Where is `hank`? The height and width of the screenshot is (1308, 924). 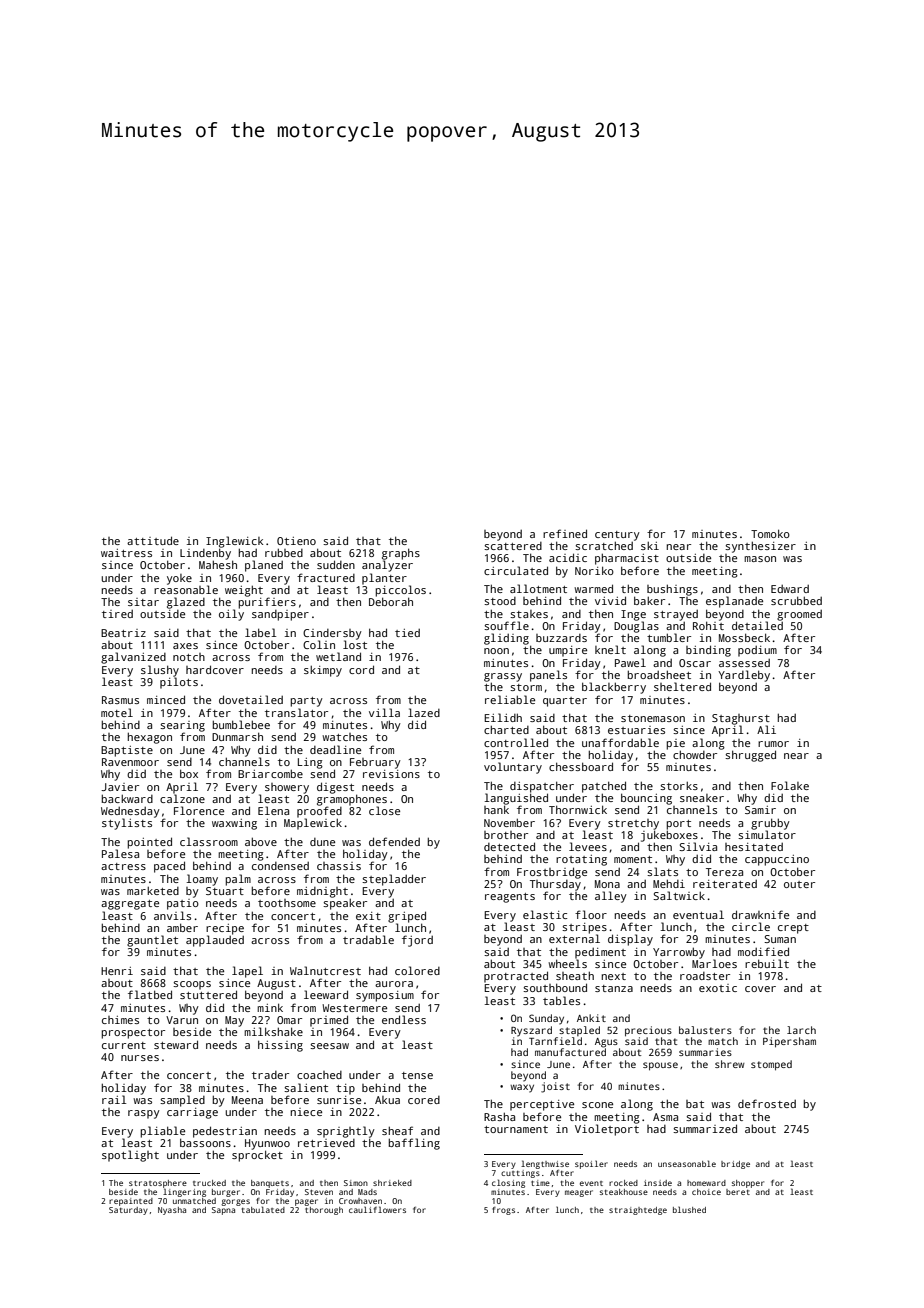 hank is located at coordinates (496, 809).
